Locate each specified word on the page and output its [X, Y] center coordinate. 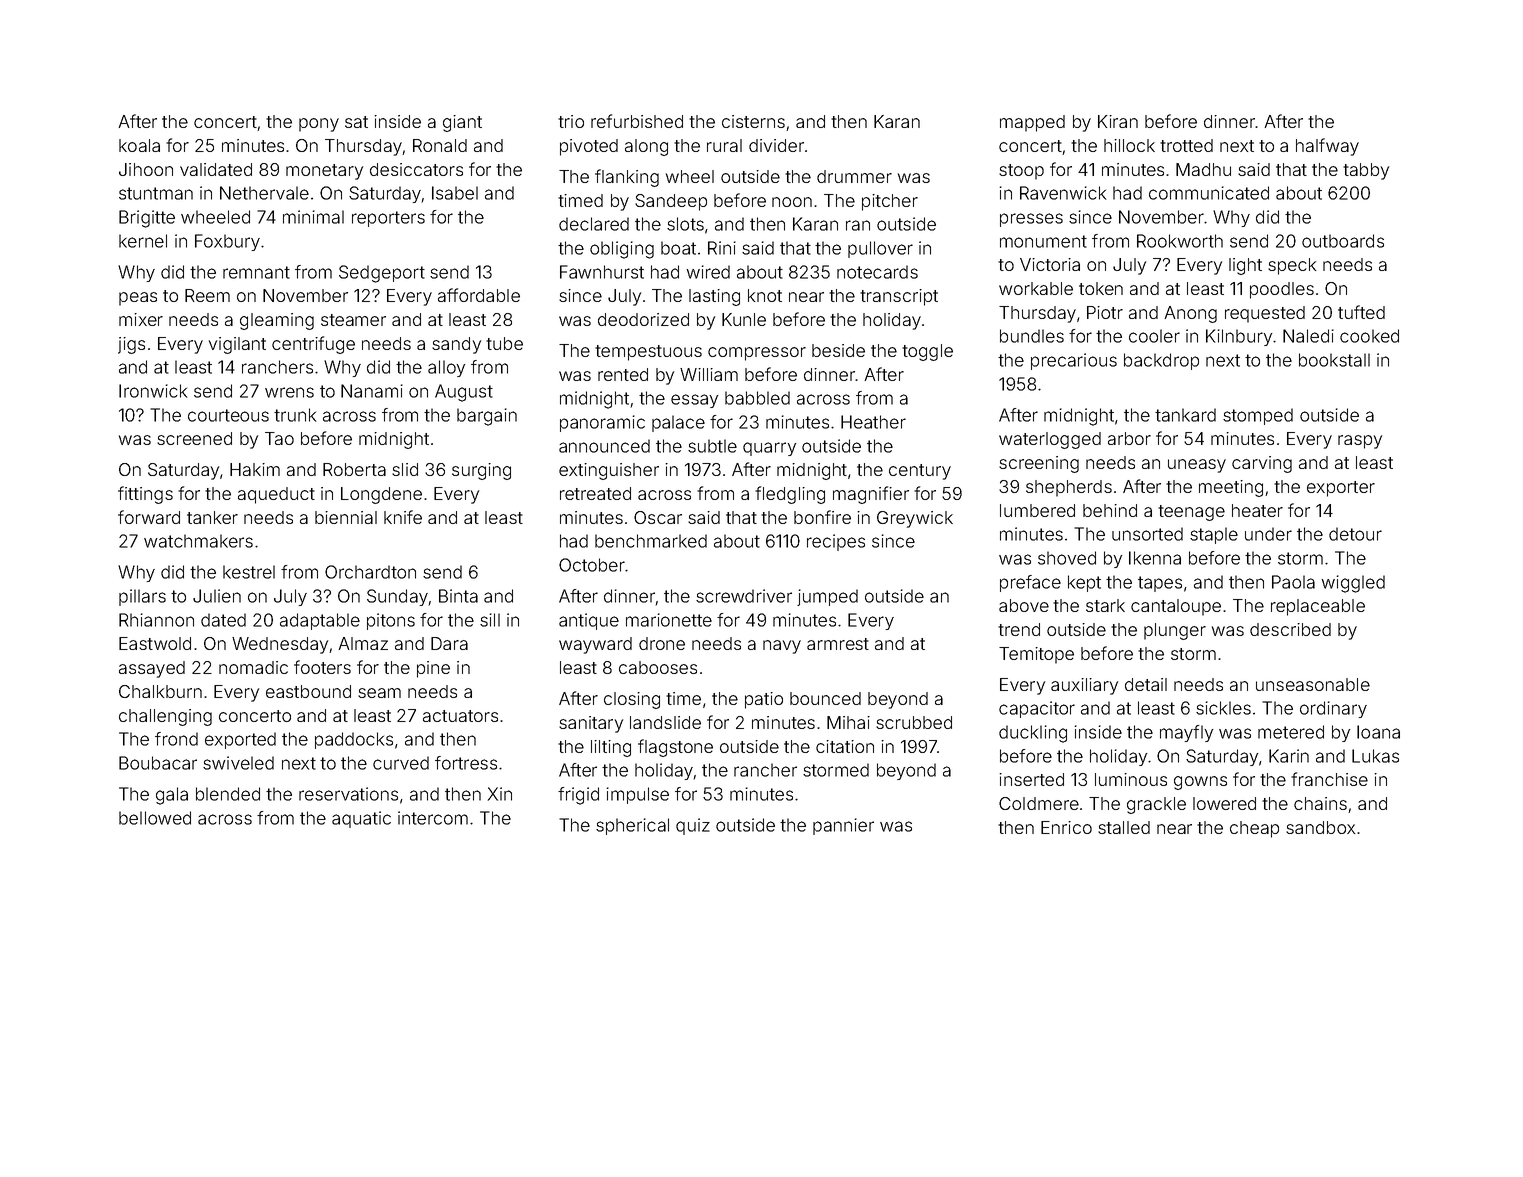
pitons [391, 621]
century [920, 472]
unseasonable [1313, 684]
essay [694, 401]
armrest [838, 644]
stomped [1258, 416]
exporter [1341, 489]
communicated [1209, 193]
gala [172, 796]
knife [403, 517]
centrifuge [313, 345]
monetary [324, 172]
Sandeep [671, 202]
